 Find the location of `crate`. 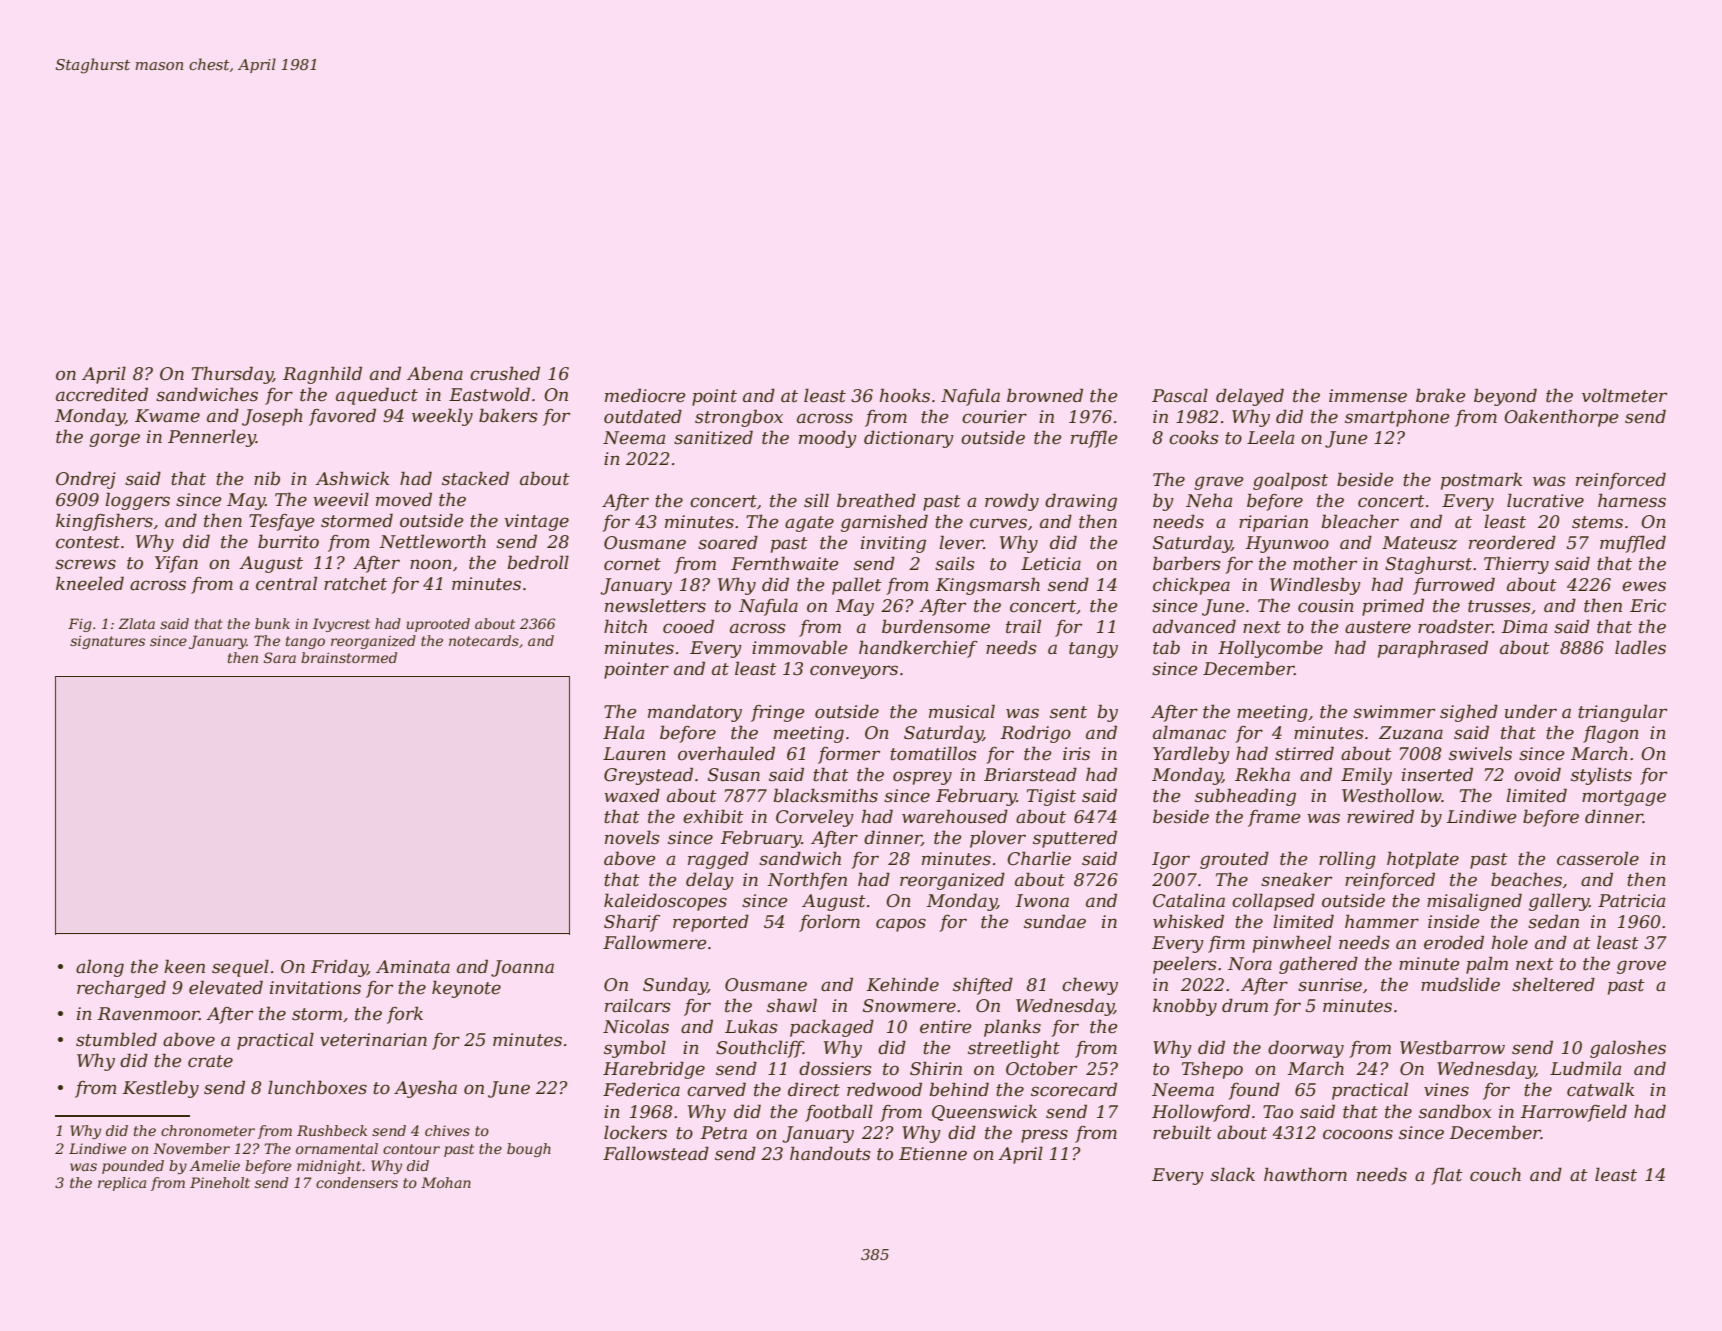

crate is located at coordinates (210, 1061).
